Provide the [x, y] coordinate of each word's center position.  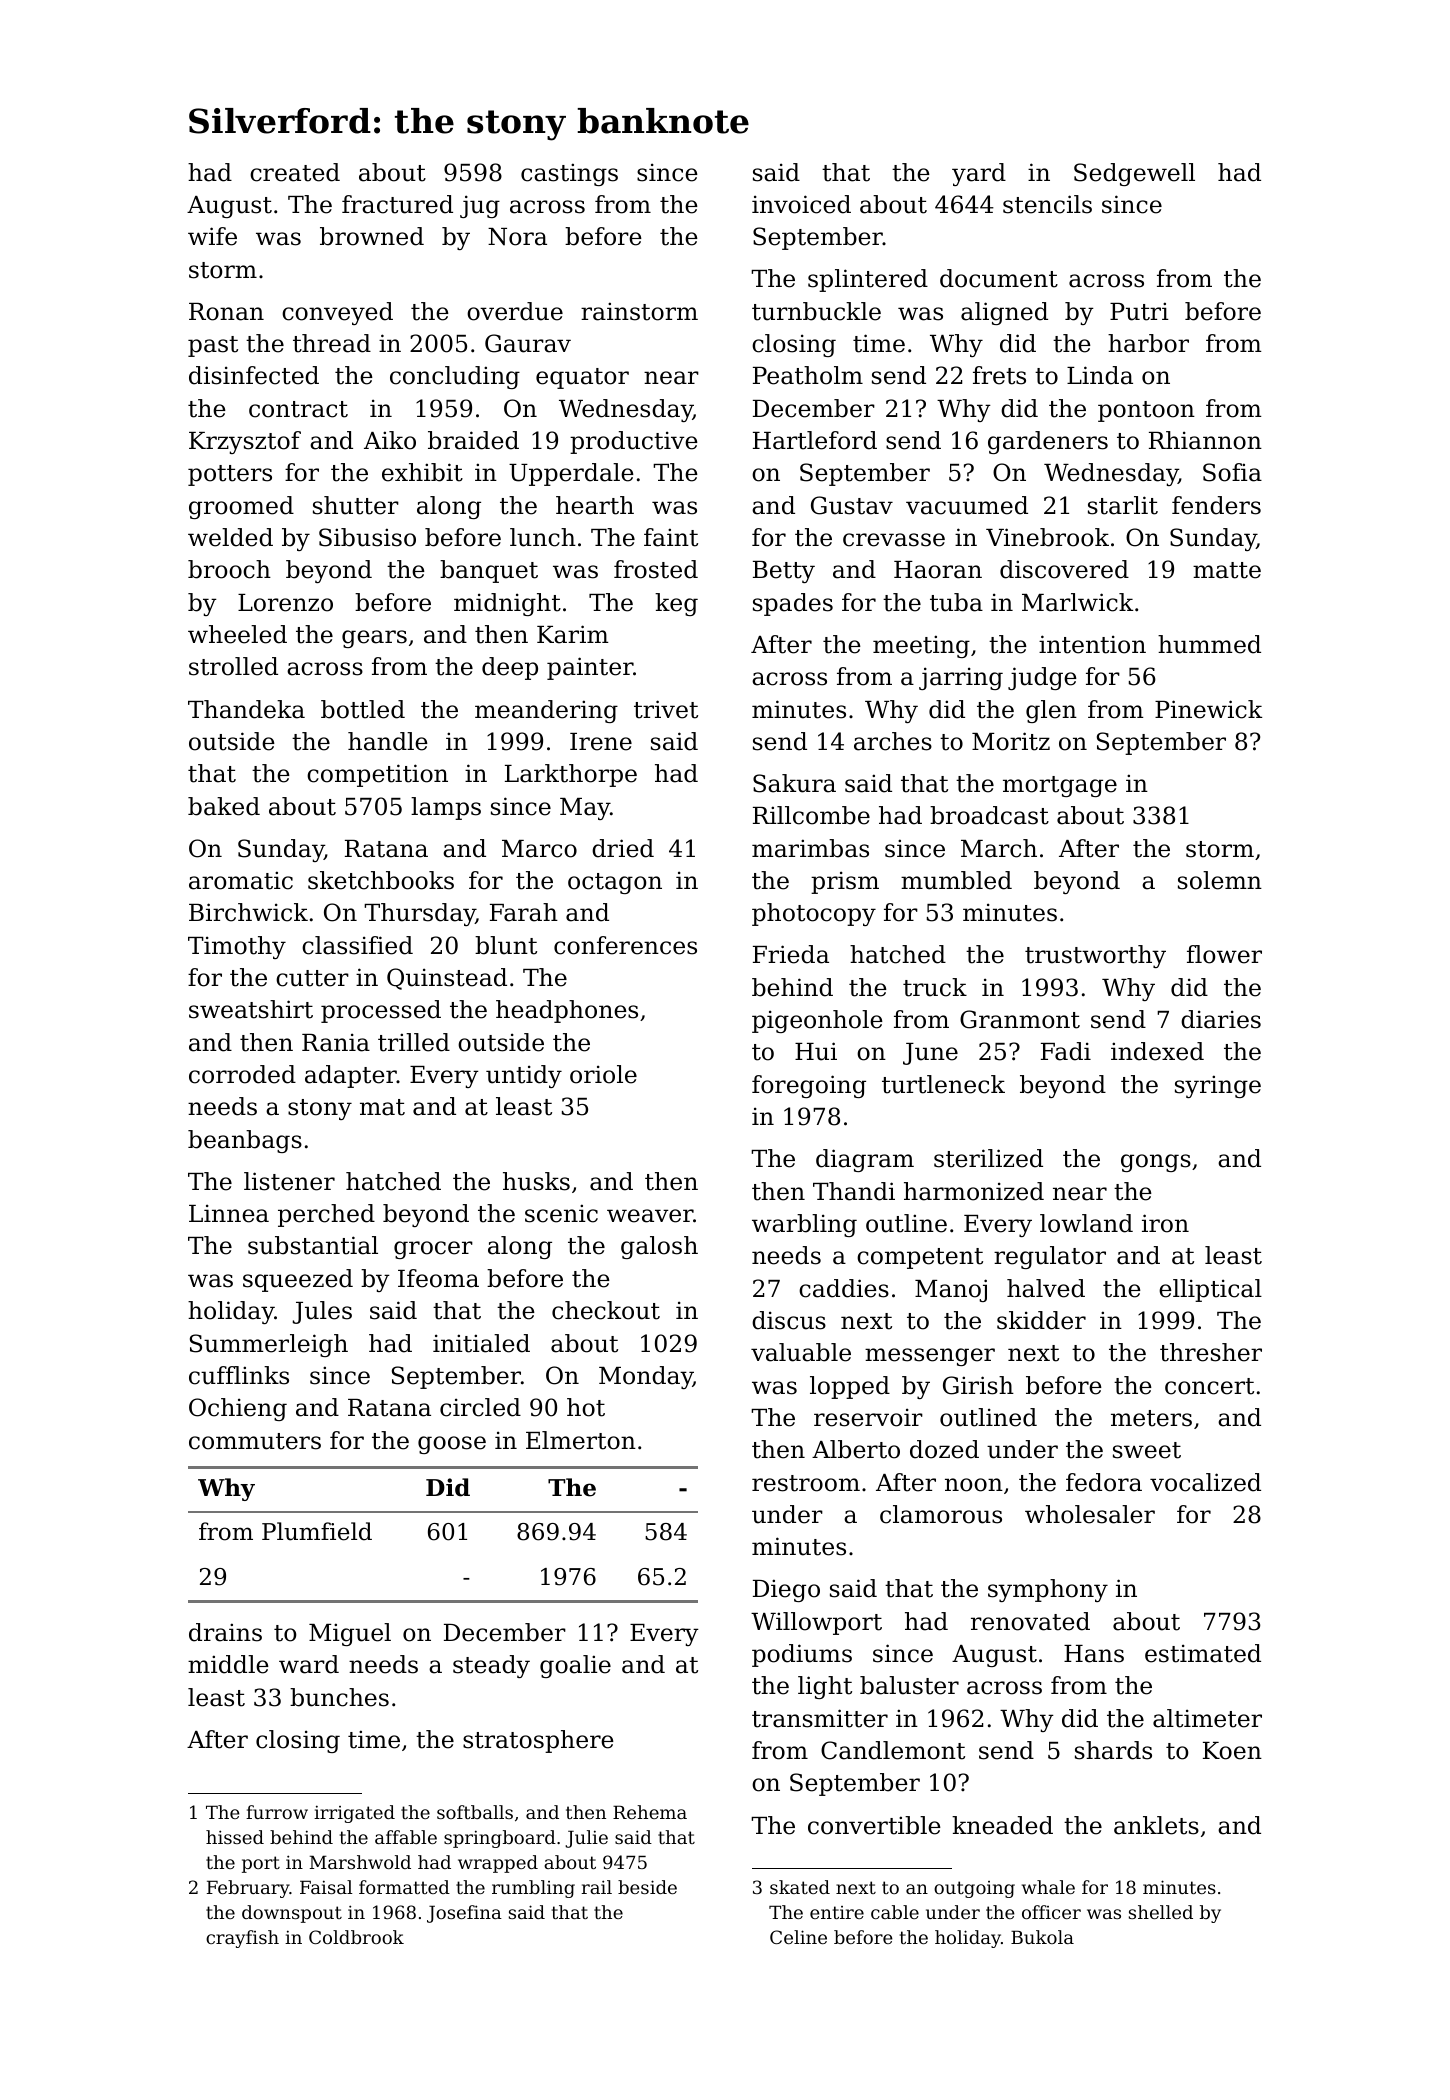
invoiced [801, 204]
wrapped [498, 1864]
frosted [656, 569]
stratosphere [538, 1741]
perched [326, 1215]
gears [374, 639]
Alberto [856, 1449]
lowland [1086, 1223]
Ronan [226, 312]
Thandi [854, 1191]
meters [1151, 1418]
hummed [1209, 644]
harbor [1148, 343]
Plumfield [317, 1531]
